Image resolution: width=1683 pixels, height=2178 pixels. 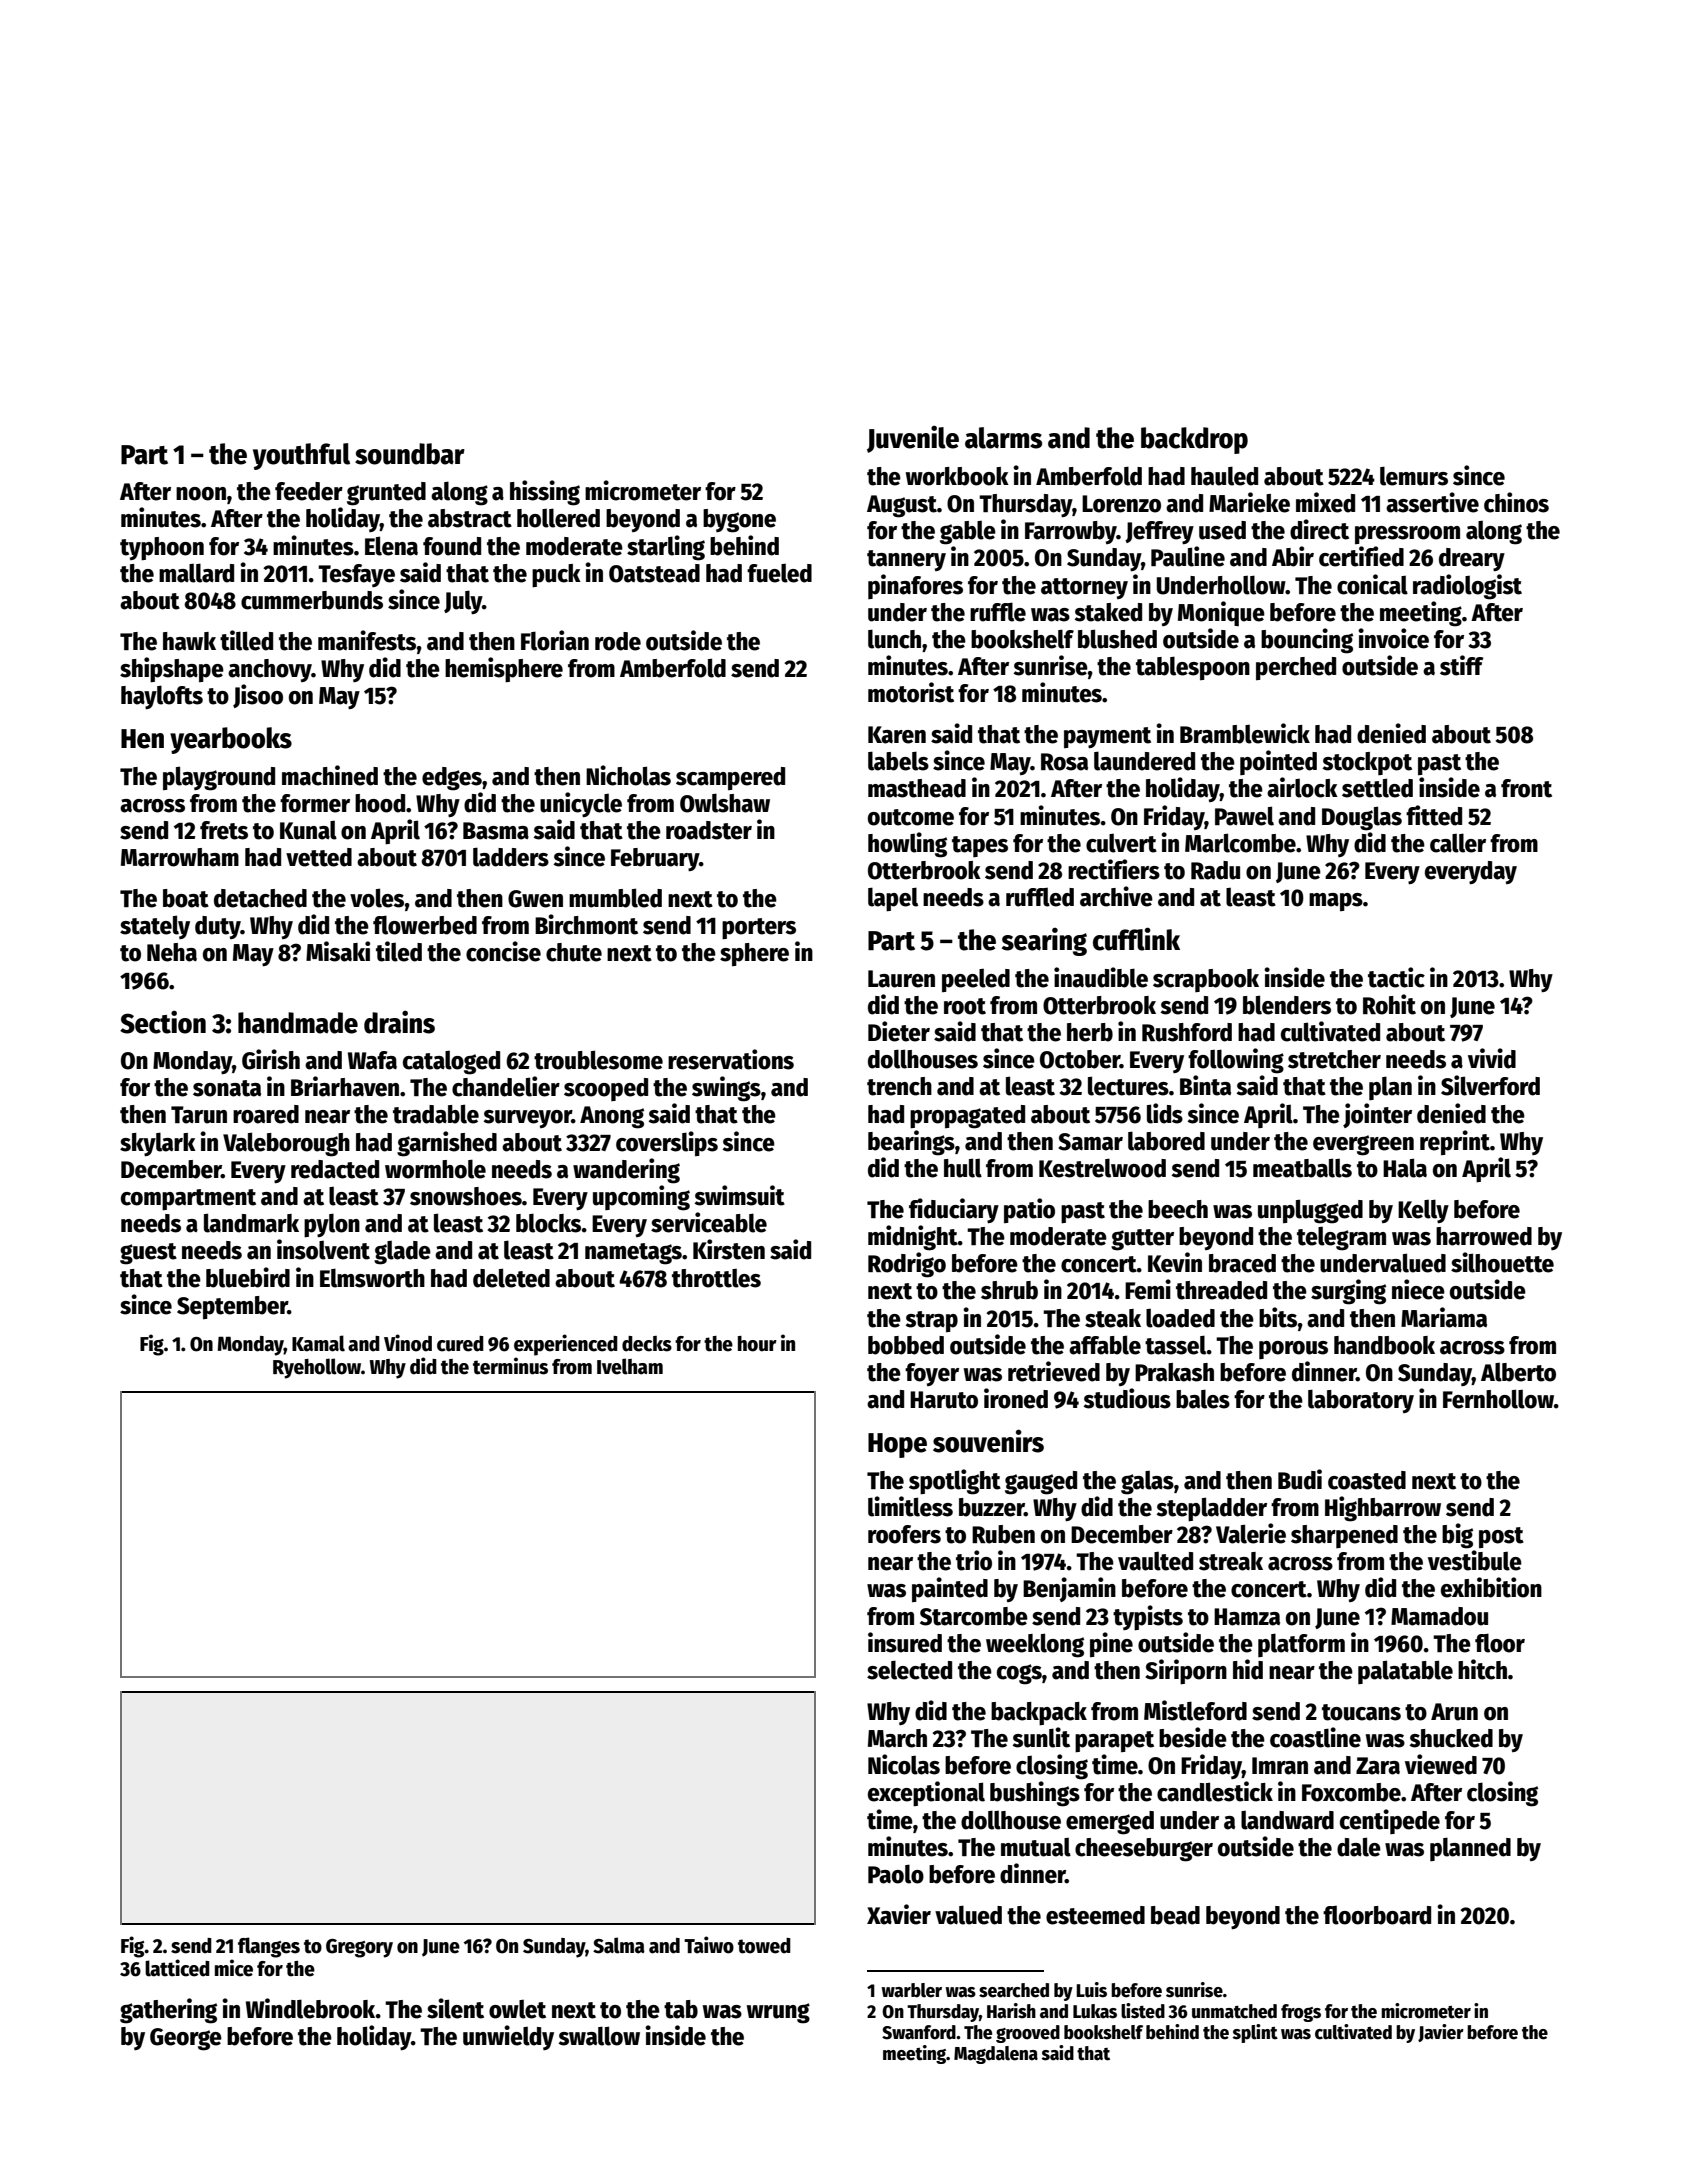 What do you see at coordinates (496, 831) in the screenshot?
I see `Basma` at bounding box center [496, 831].
